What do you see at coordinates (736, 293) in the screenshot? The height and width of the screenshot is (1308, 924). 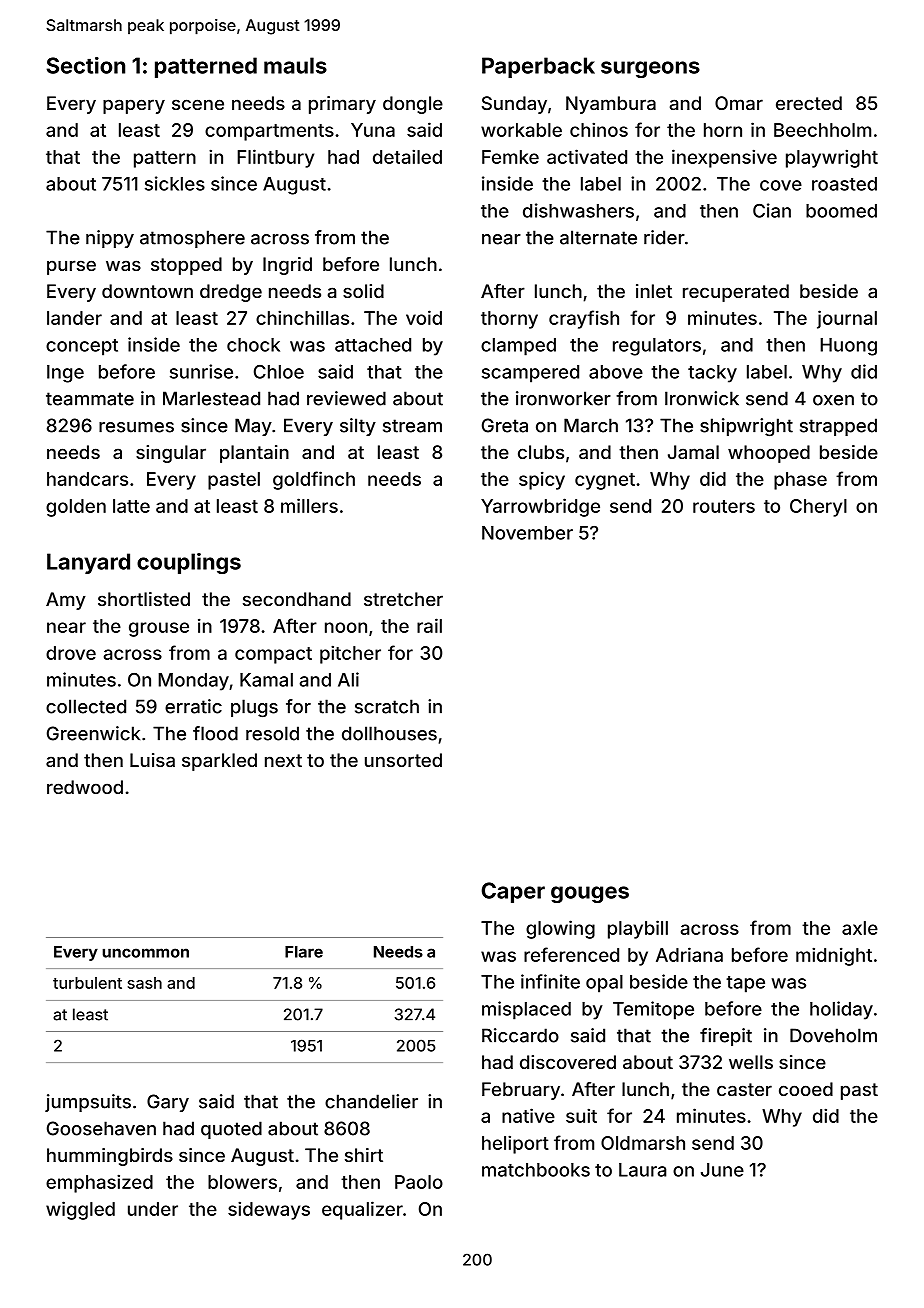 I see `recuperated` at bounding box center [736, 293].
